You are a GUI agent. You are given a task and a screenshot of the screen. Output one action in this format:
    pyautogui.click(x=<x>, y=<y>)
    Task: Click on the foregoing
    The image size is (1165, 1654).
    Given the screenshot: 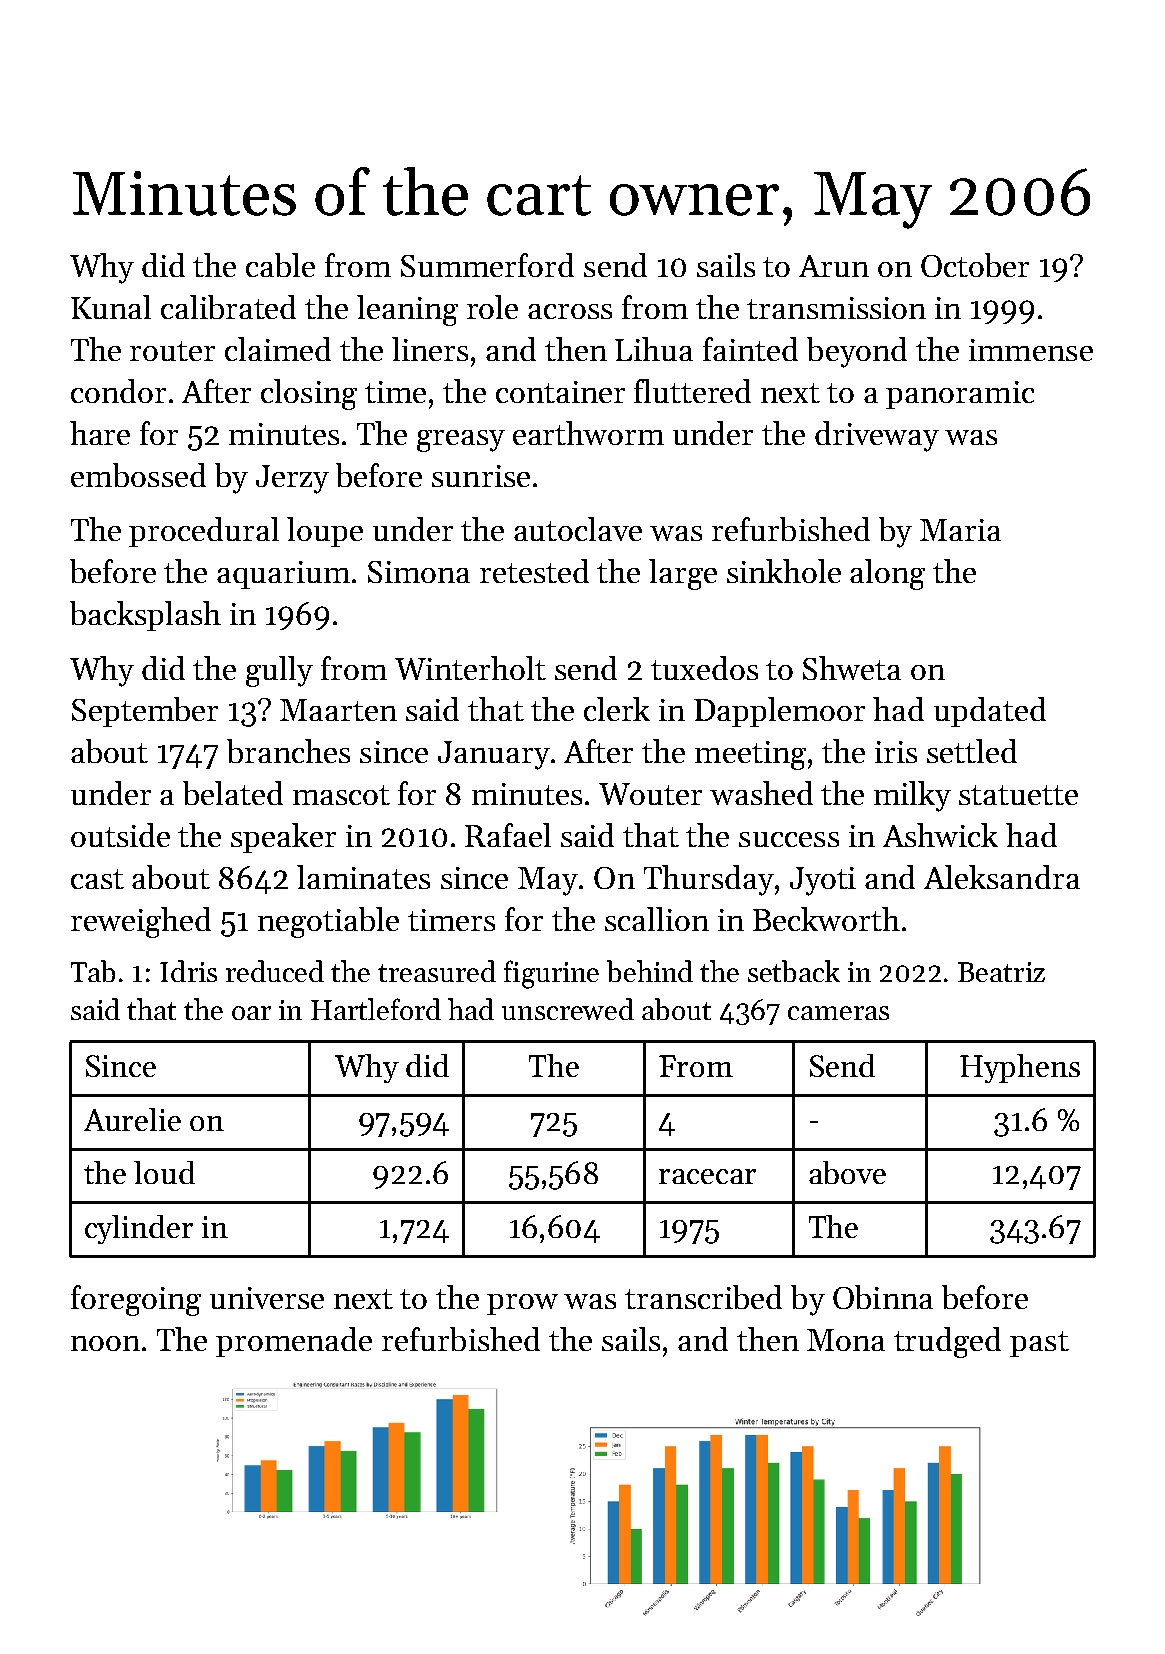 What is the action you would take?
    pyautogui.click(x=136, y=1300)
